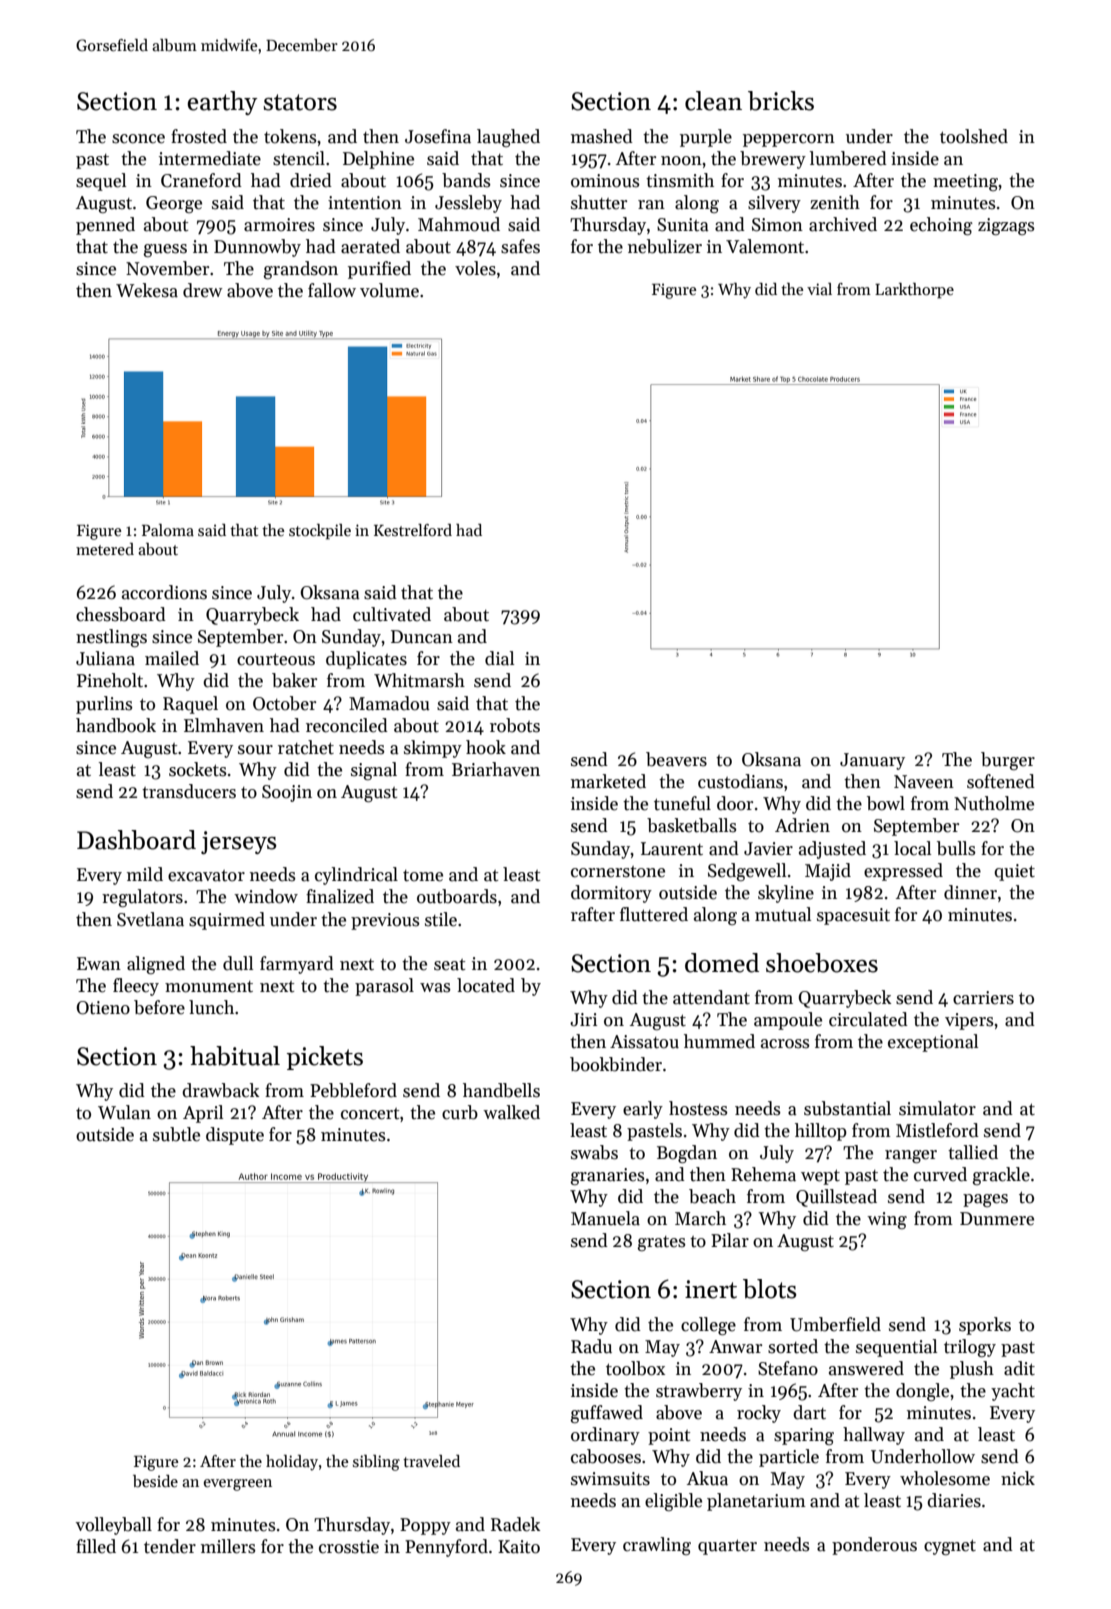 This document has height=1609, width=1111. I want to click on Wulan, so click(124, 1112).
